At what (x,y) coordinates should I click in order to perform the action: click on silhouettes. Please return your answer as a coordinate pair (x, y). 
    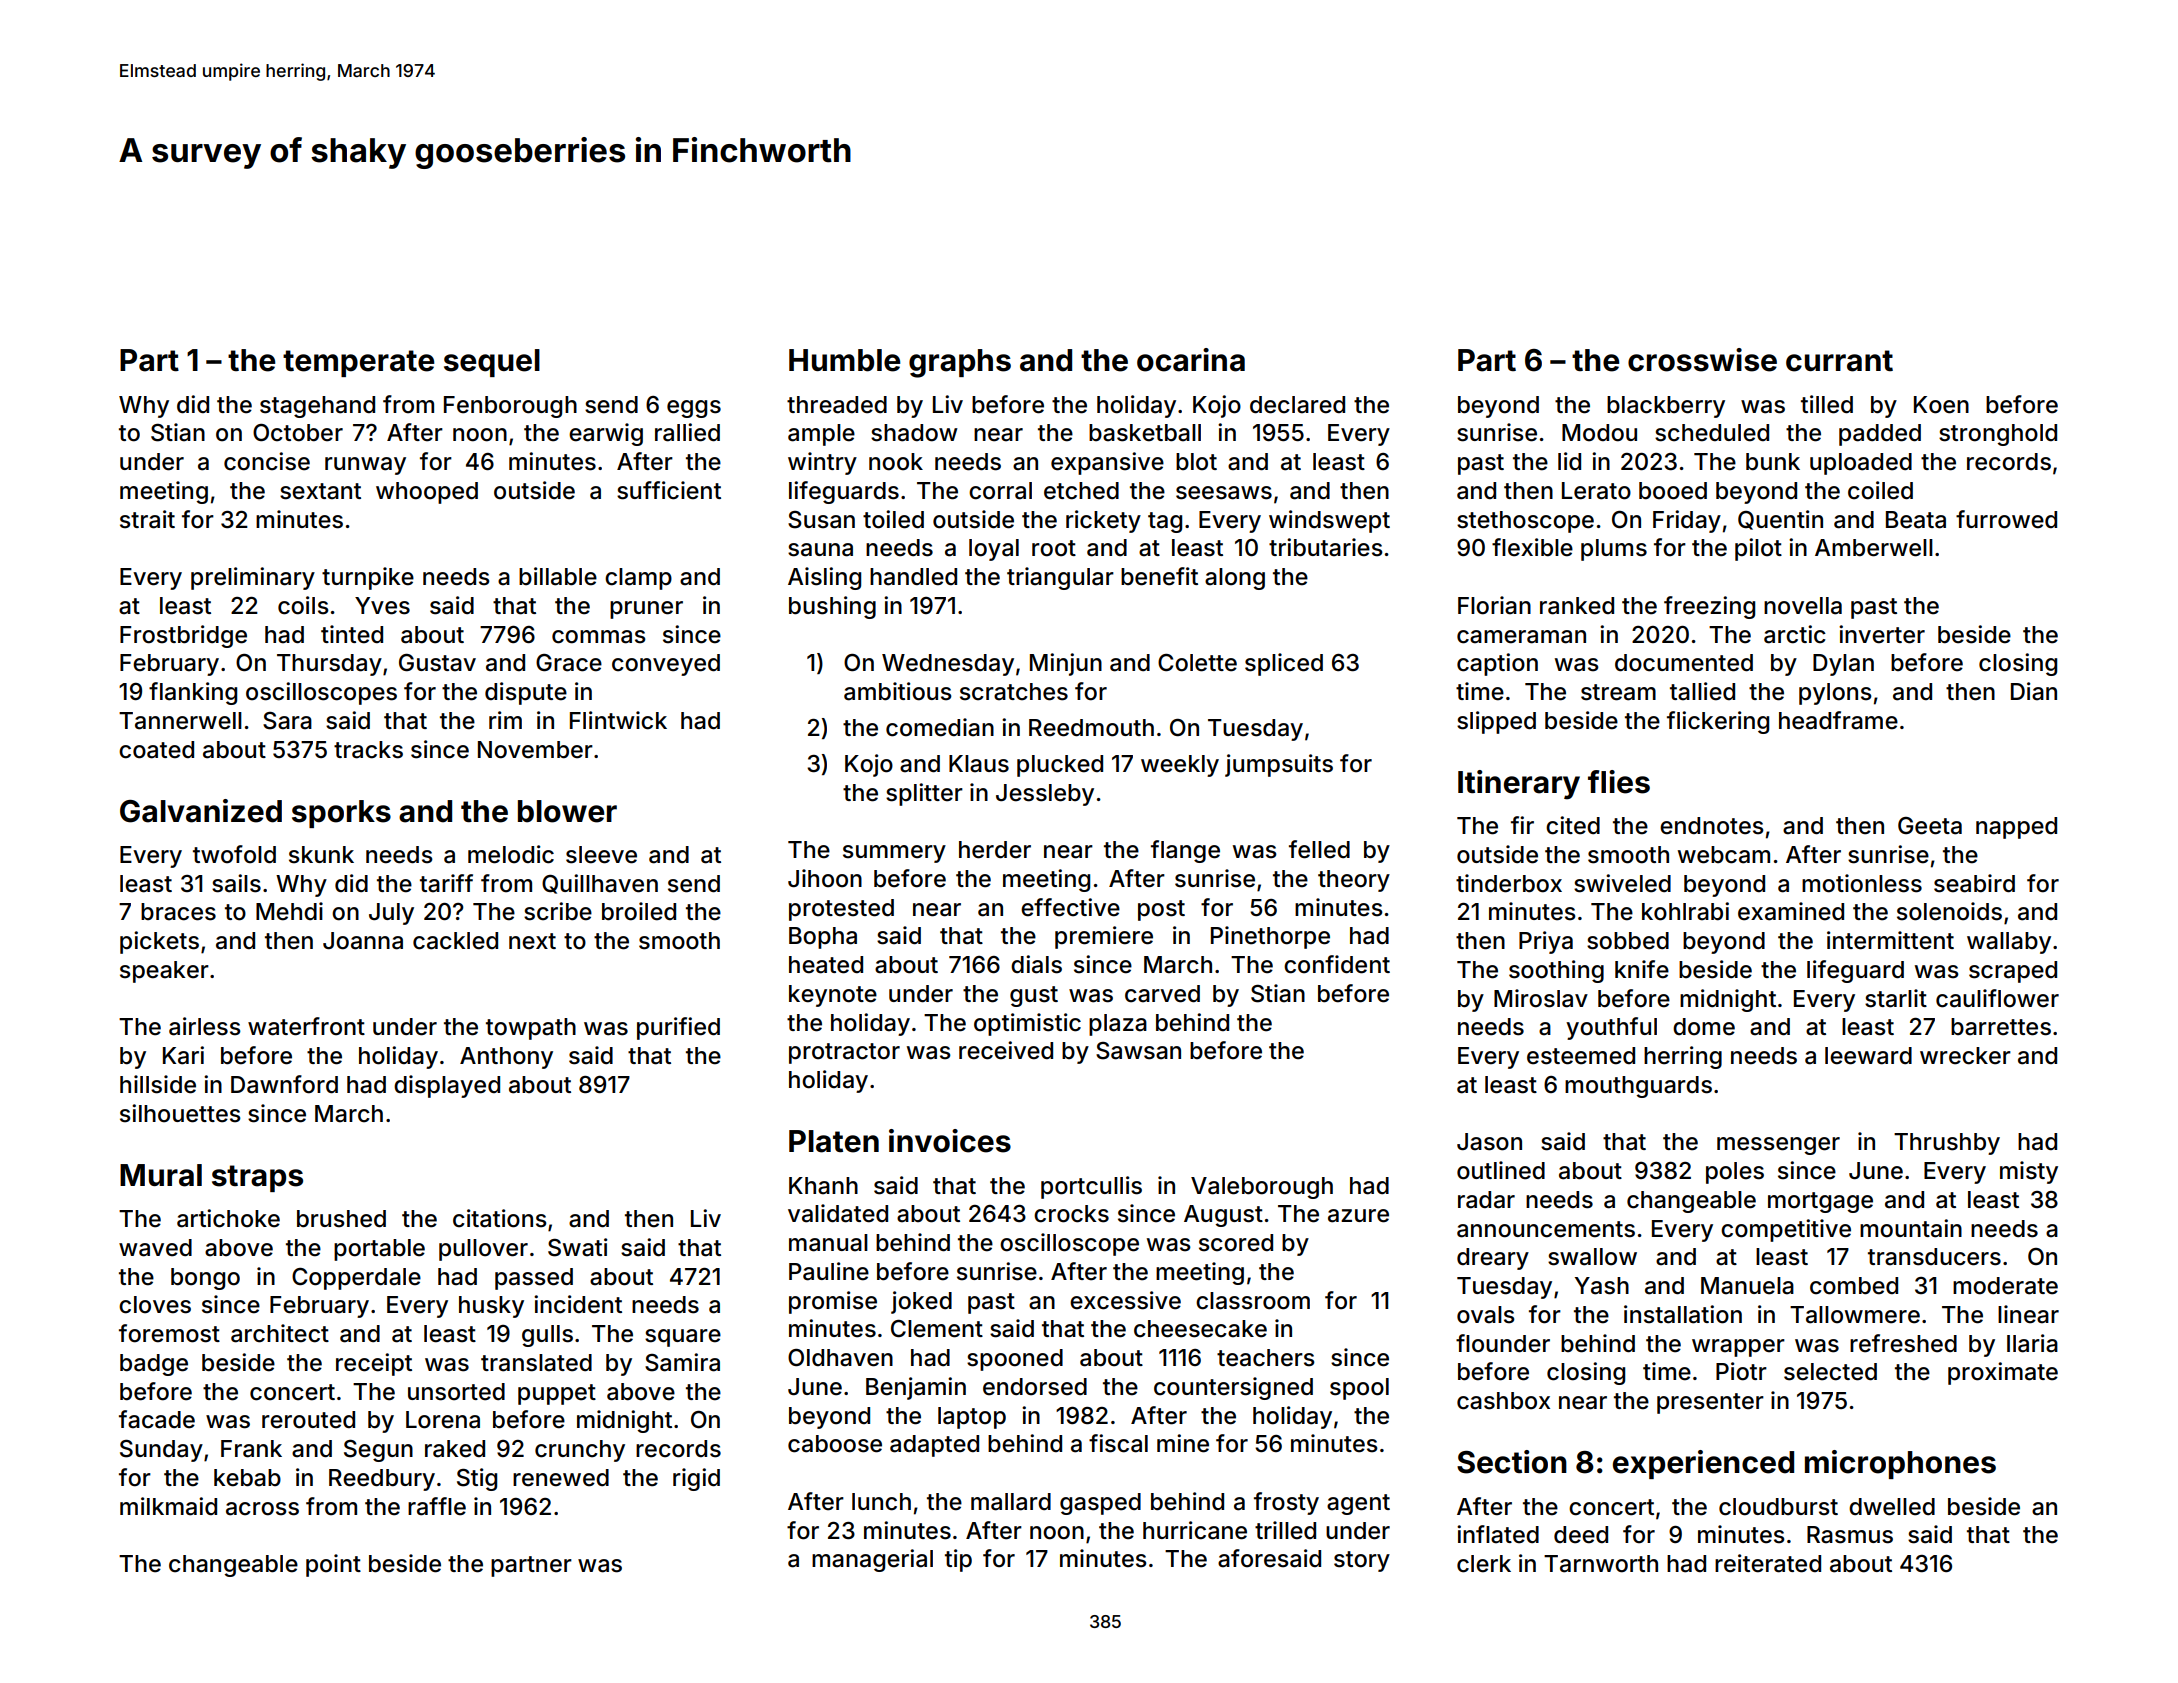
    Looking at the image, I should click on (180, 1113).
